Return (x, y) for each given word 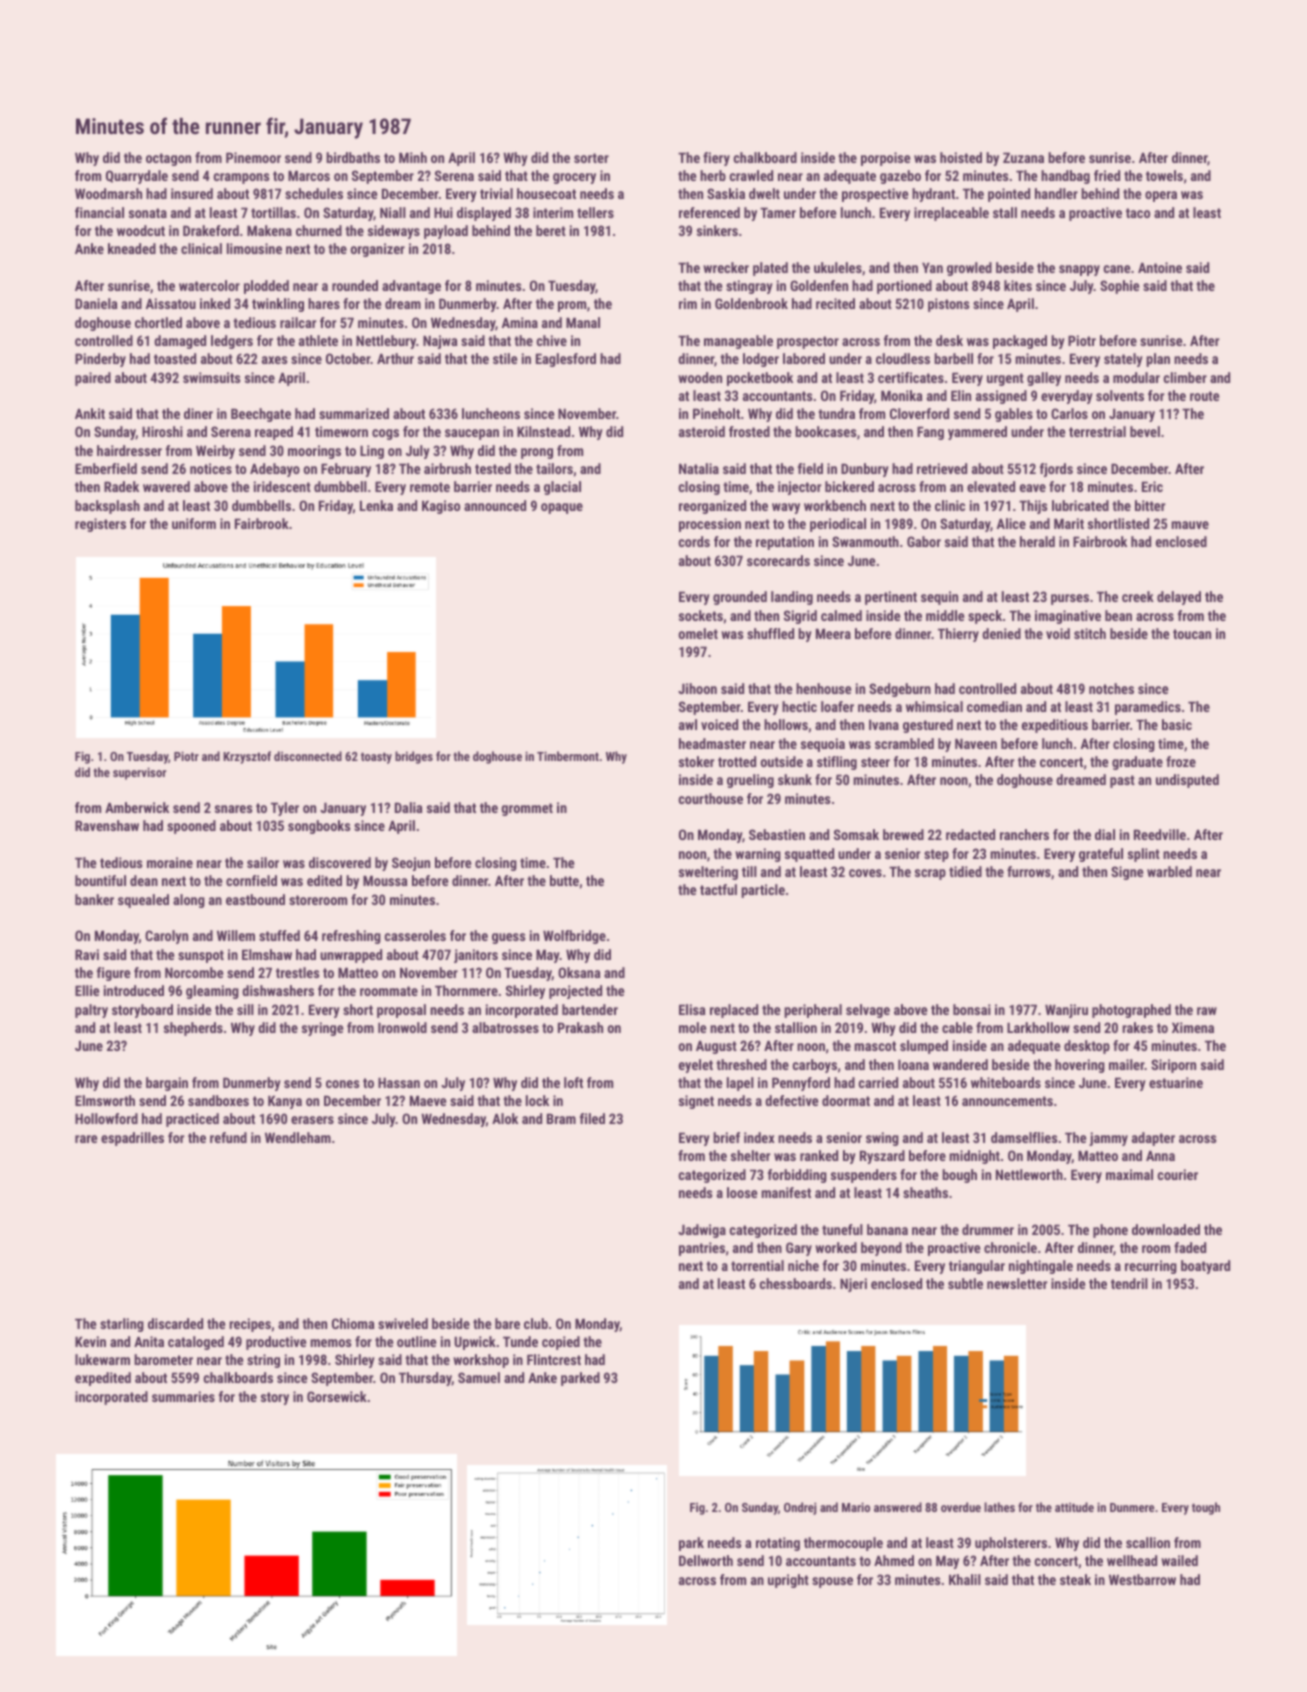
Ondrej (800, 1508)
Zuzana (1023, 157)
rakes (1137, 1027)
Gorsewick (337, 1396)
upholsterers (1011, 1544)
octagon (168, 159)
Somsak (856, 834)
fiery (716, 159)
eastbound (255, 899)
